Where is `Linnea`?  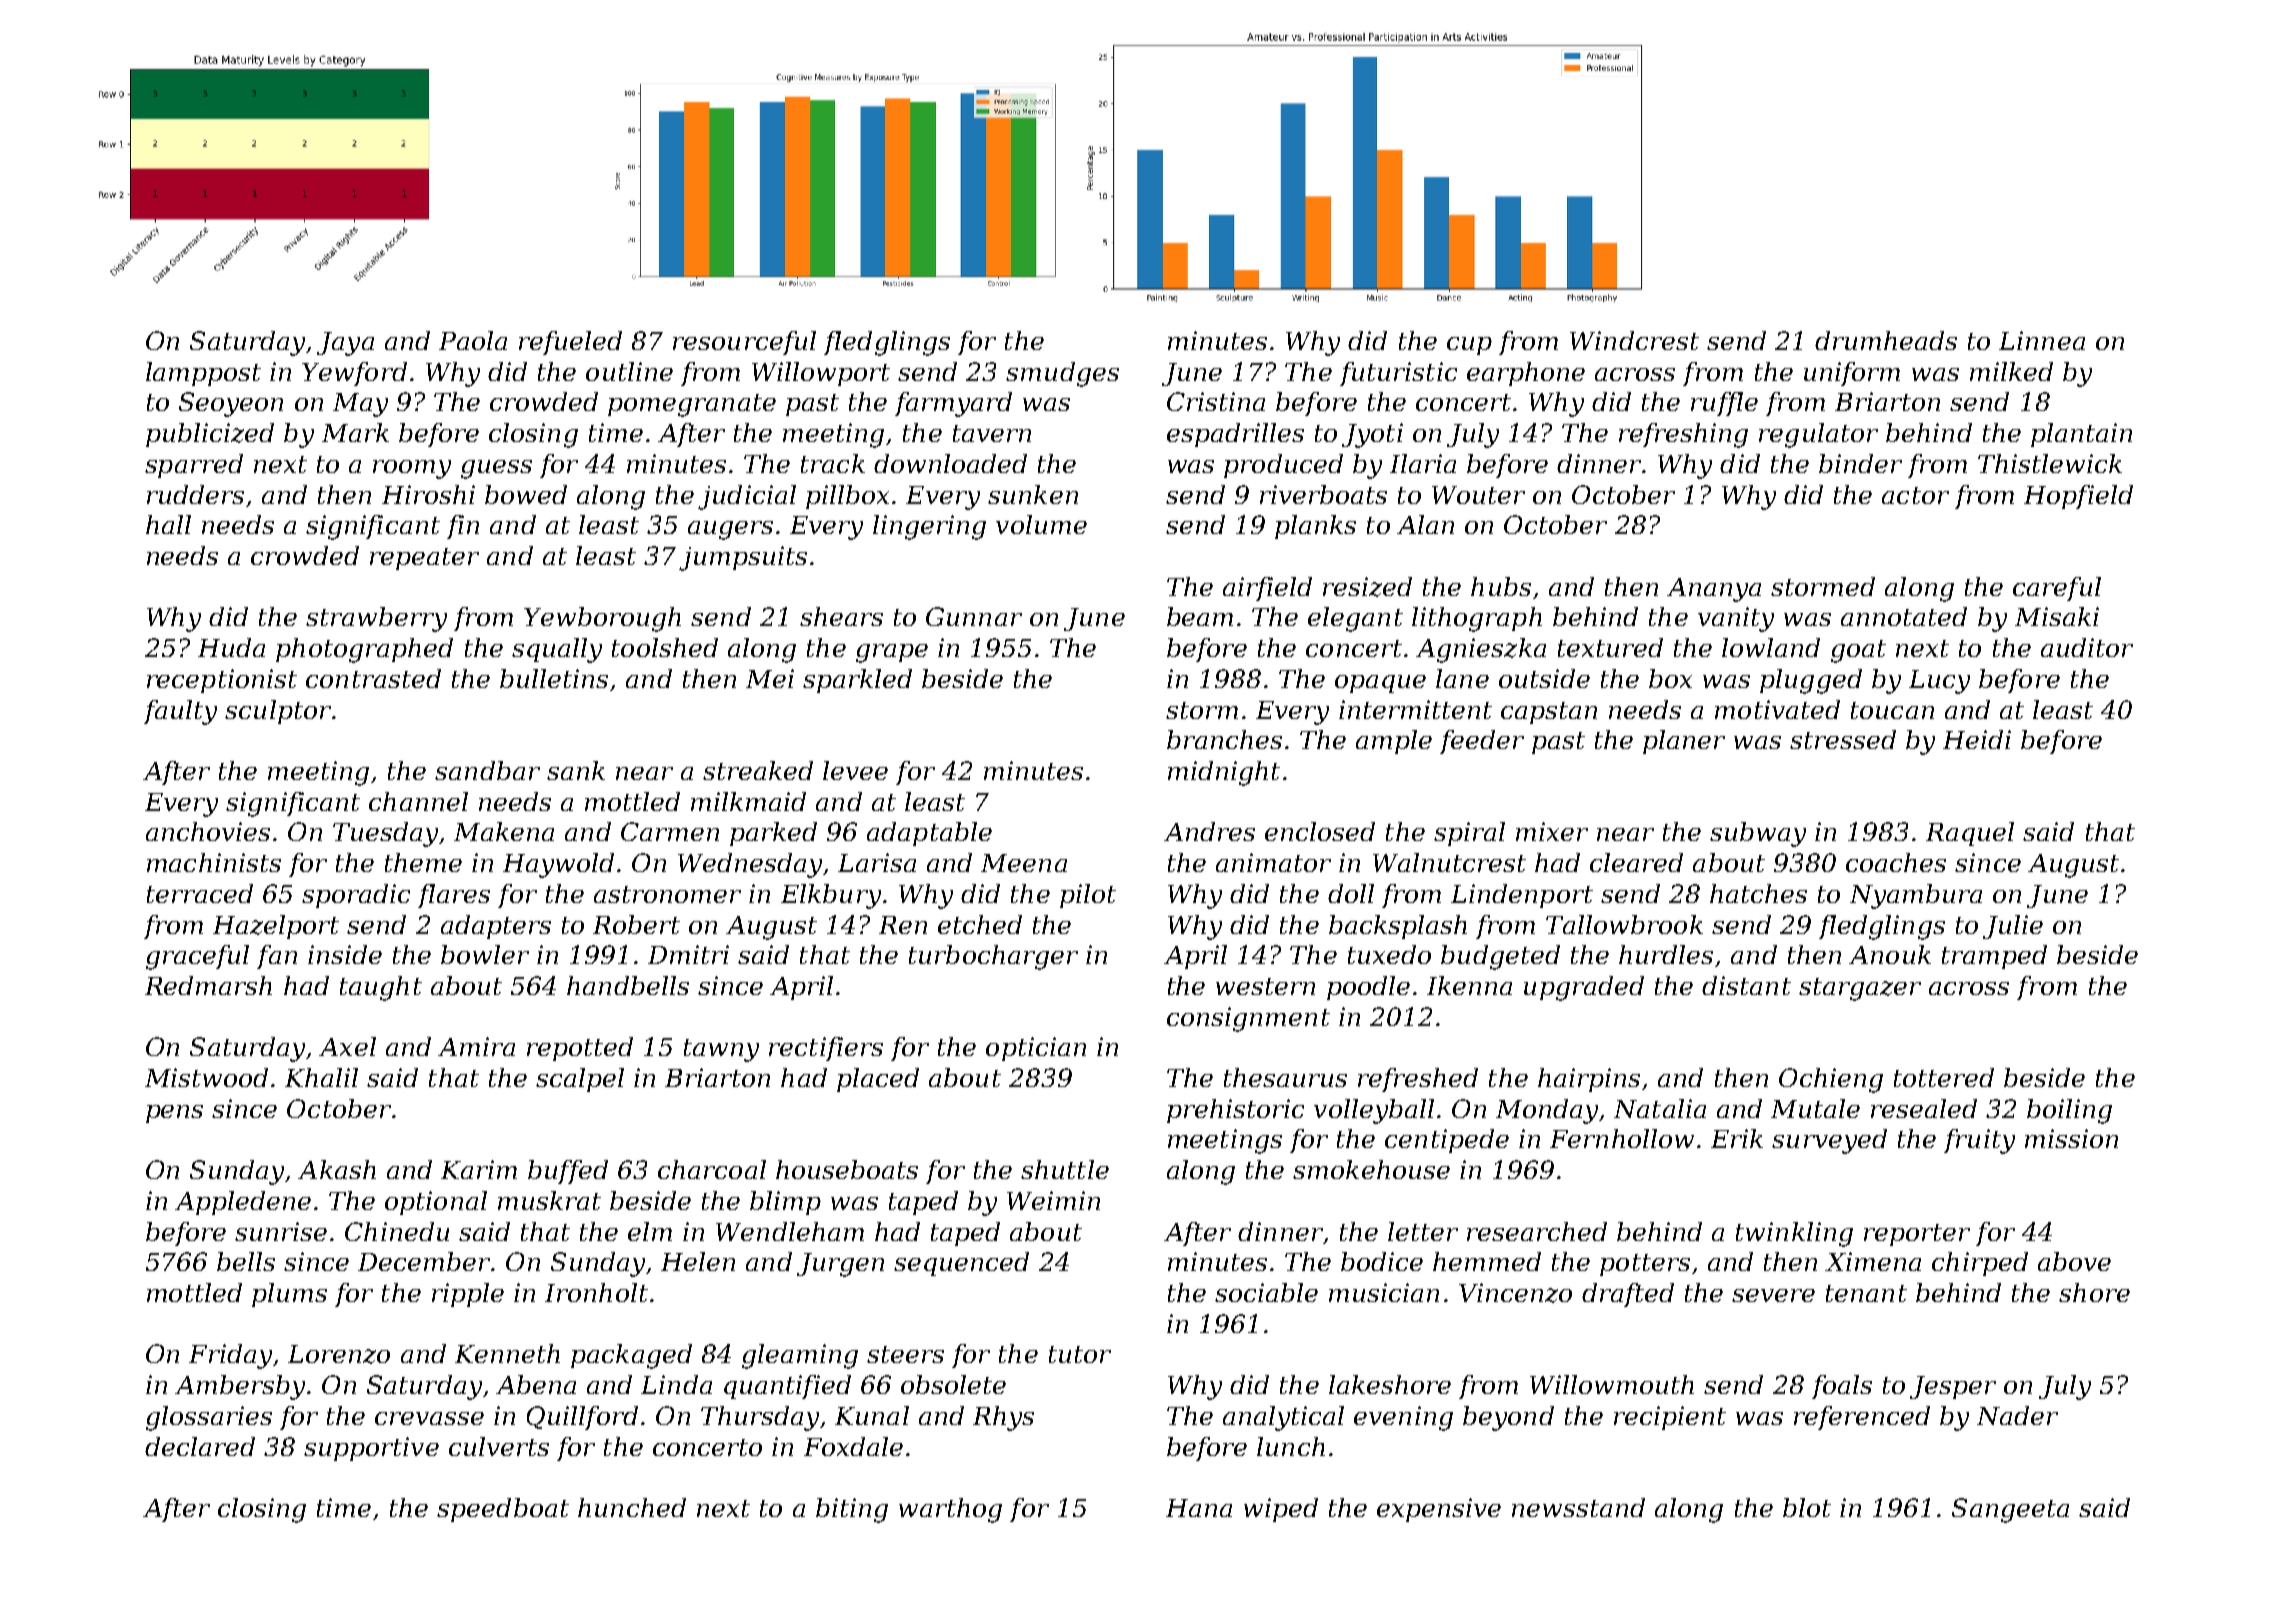 Linnea is located at coordinates (2042, 340).
